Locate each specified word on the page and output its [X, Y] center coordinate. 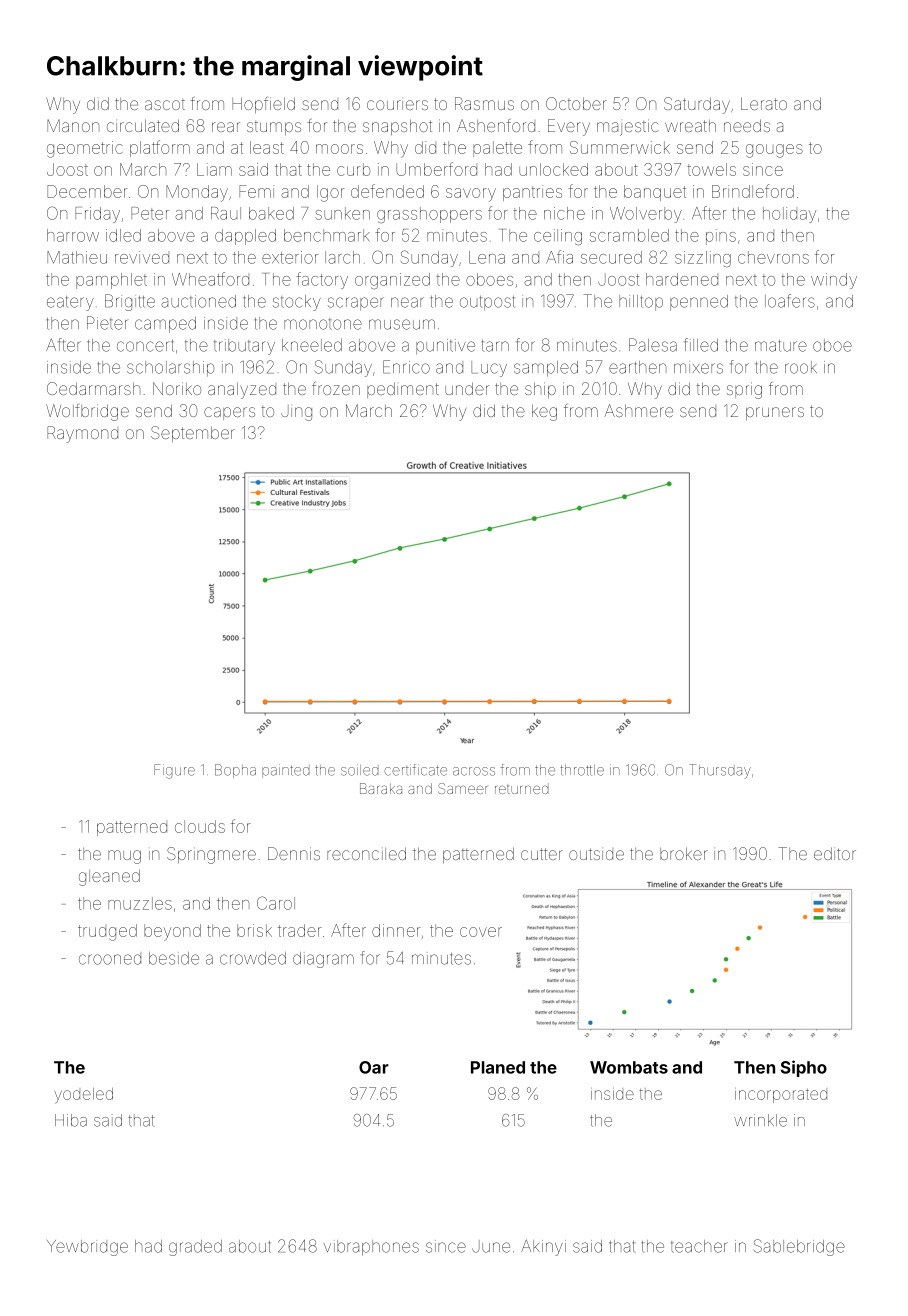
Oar [374, 1067]
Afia [559, 257]
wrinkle [760, 1120]
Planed [498, 1067]
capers [229, 413]
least [267, 147]
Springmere [211, 855]
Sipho [804, 1068]
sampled [546, 369]
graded [195, 1248]
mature [781, 346]
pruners [775, 413]
